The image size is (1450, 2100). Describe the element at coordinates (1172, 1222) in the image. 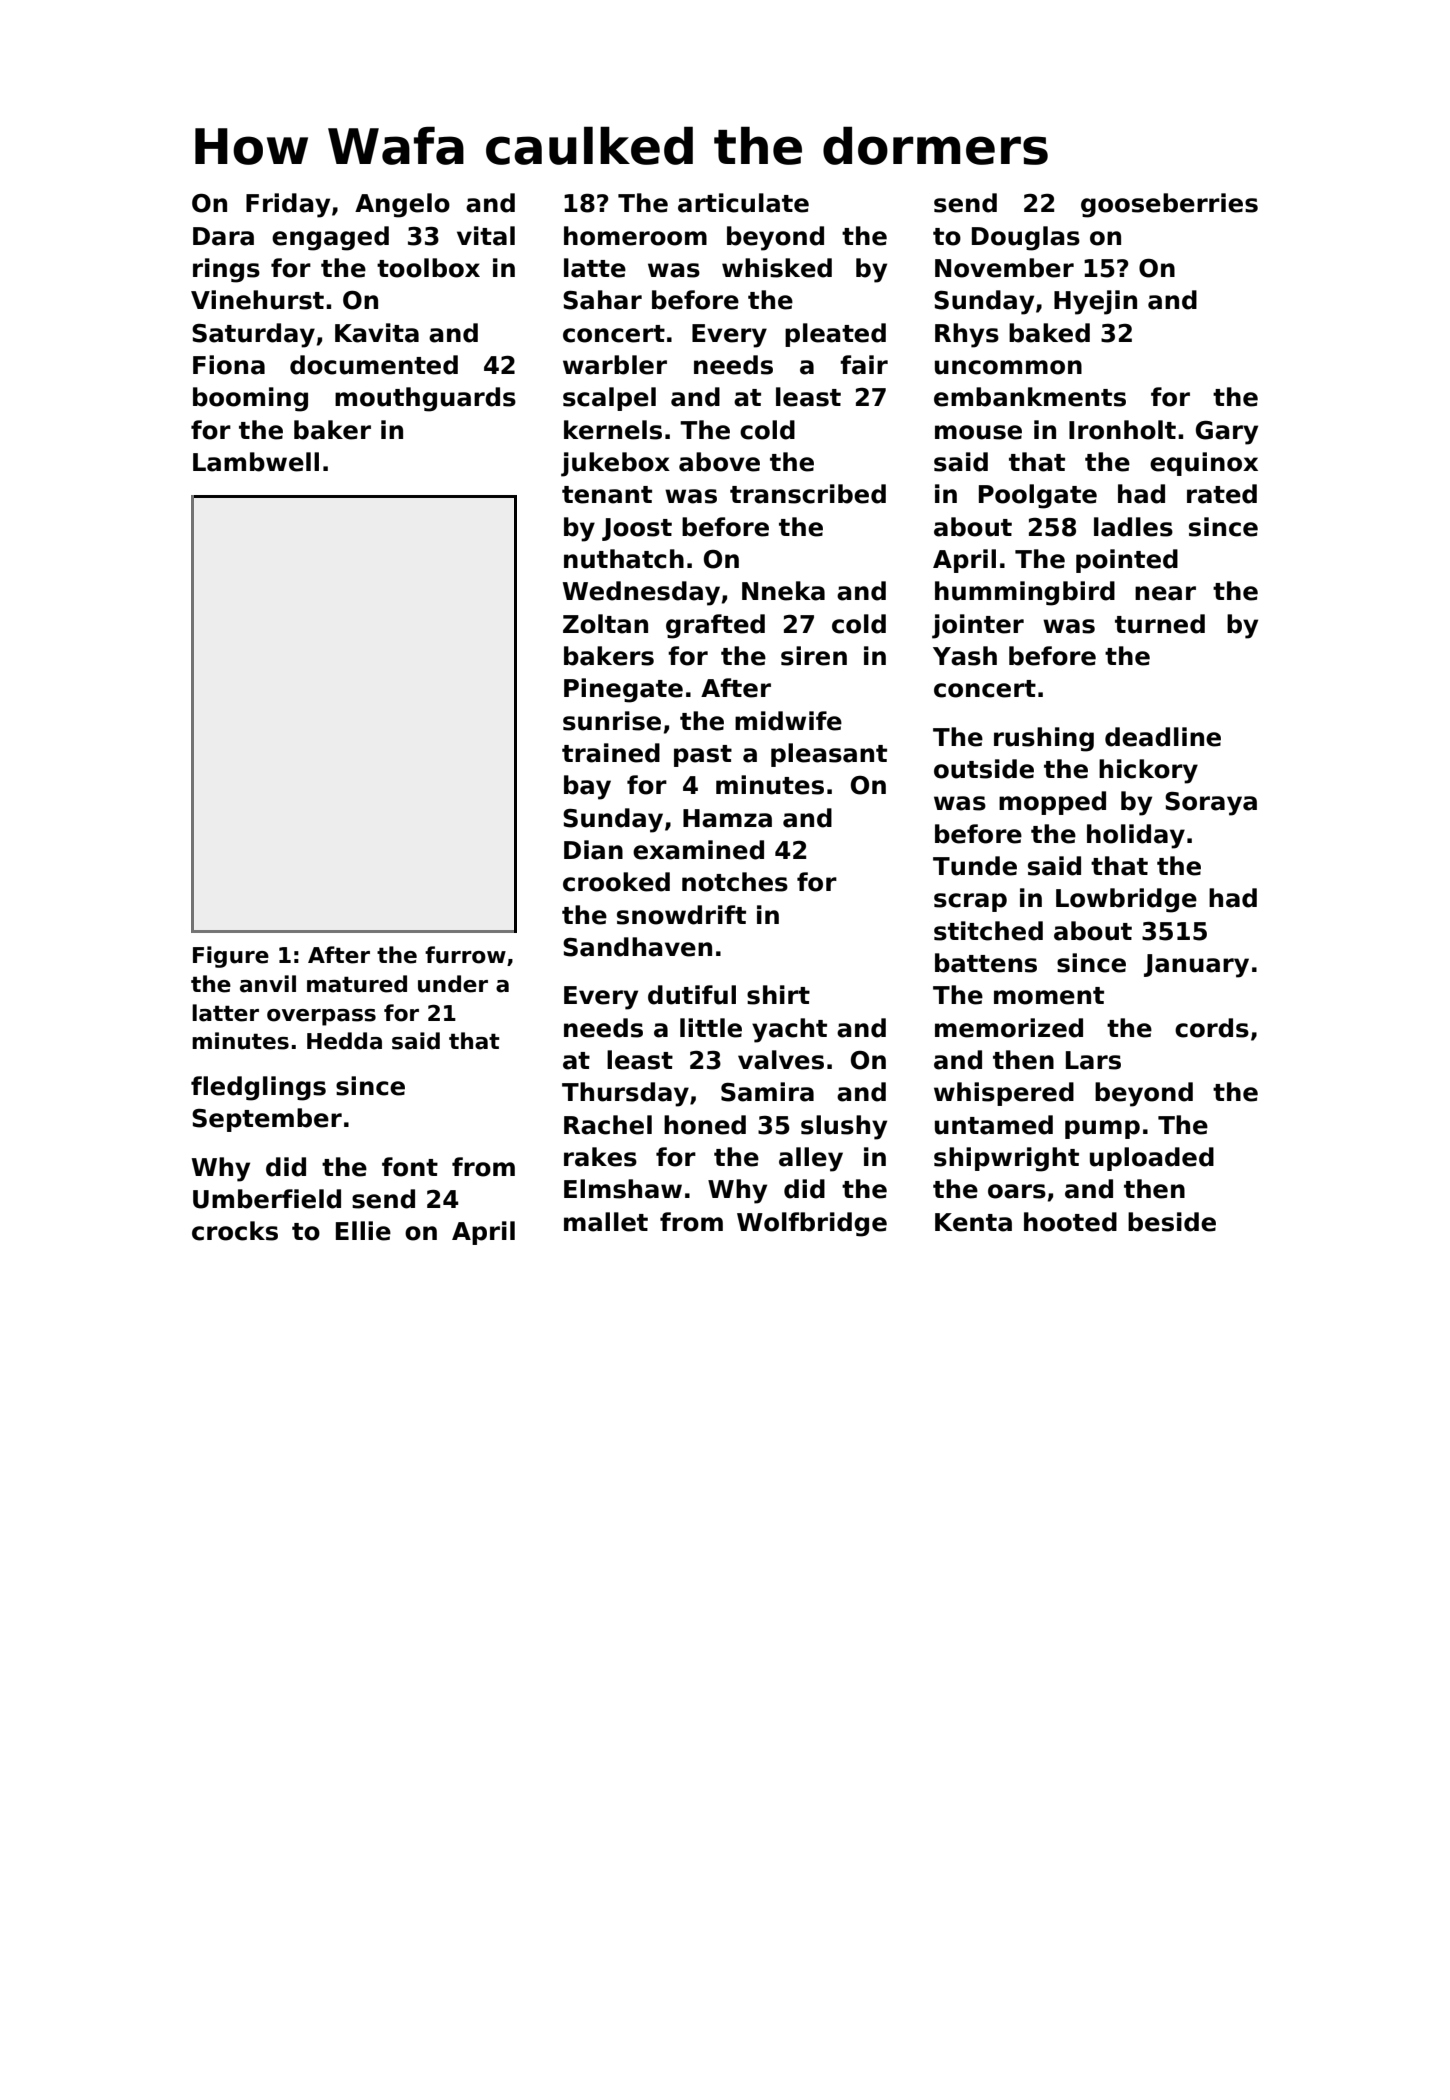

I see `beside` at that location.
